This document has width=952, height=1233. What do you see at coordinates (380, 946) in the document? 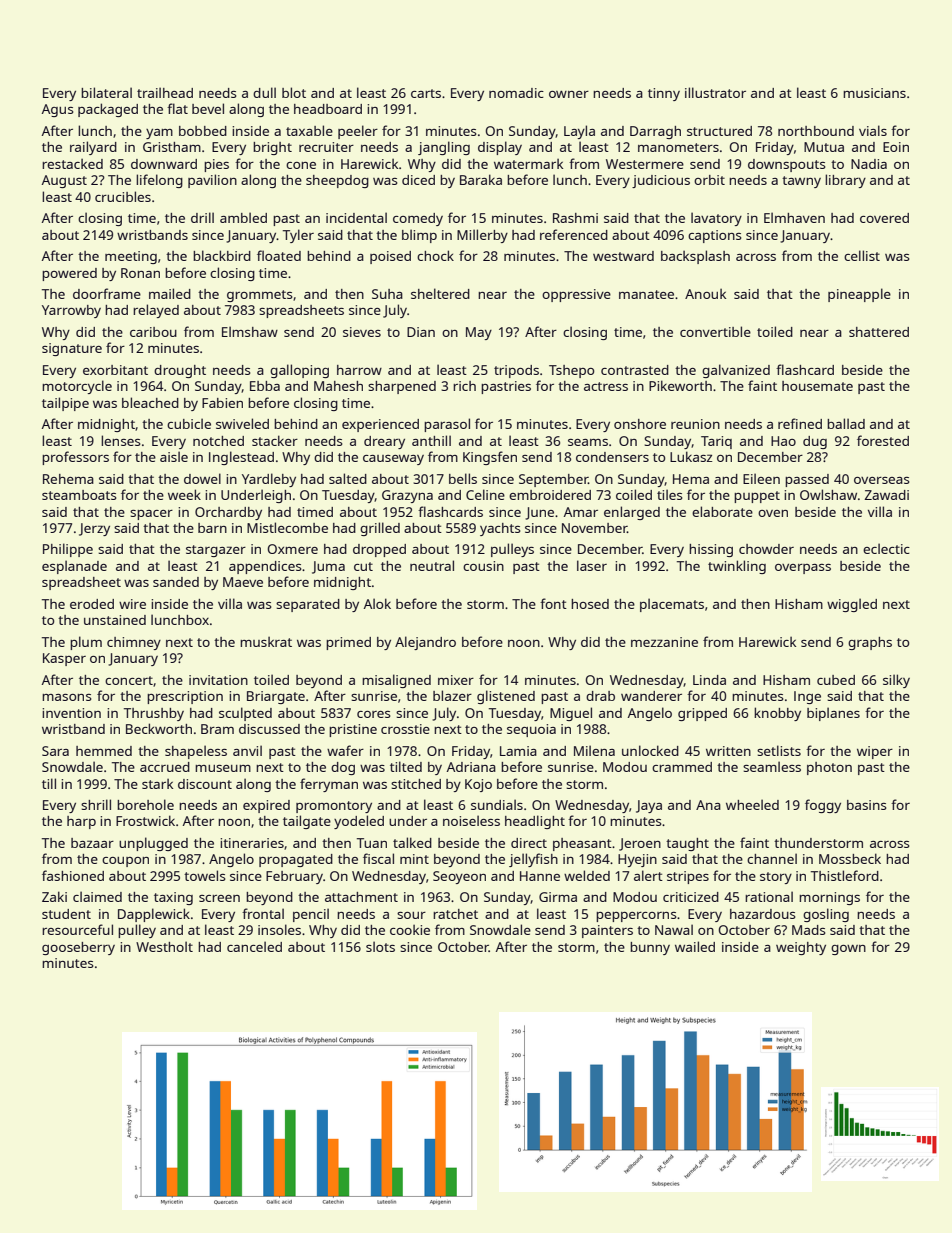
I see `slots` at bounding box center [380, 946].
